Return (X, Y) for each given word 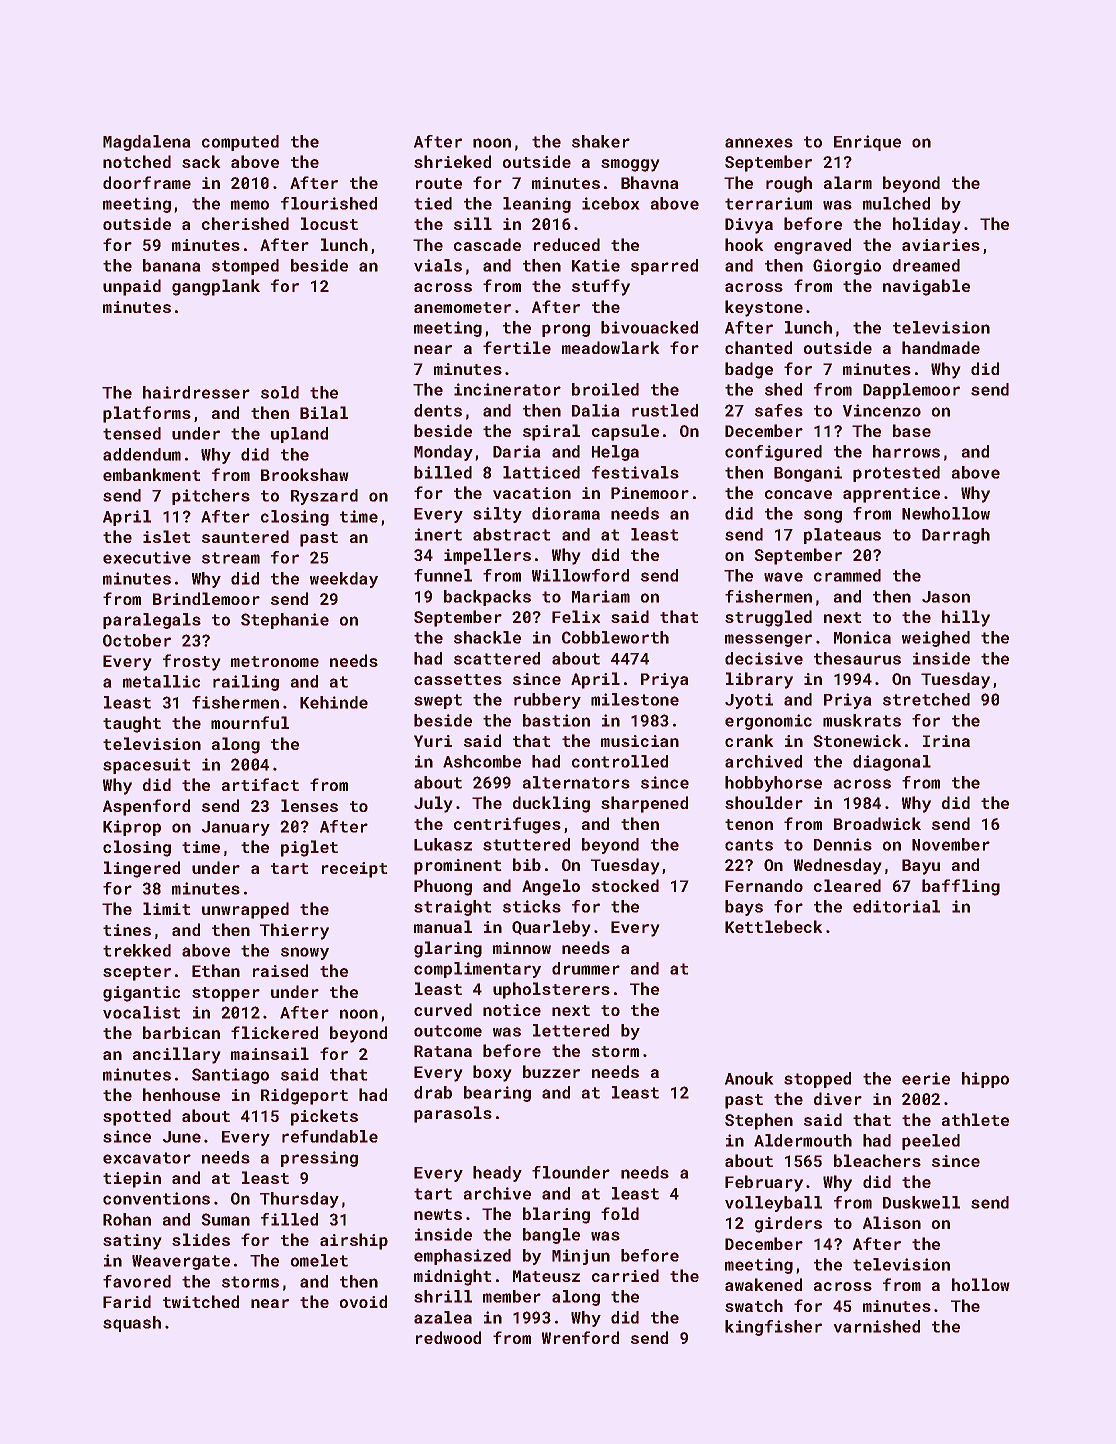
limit (167, 908)
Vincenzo (882, 410)
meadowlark (611, 347)
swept (438, 701)
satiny (132, 1242)
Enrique (867, 143)
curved (443, 1009)
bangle (551, 1236)
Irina (946, 741)
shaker (601, 141)
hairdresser (196, 392)
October (137, 640)
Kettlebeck (774, 926)
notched (137, 161)
